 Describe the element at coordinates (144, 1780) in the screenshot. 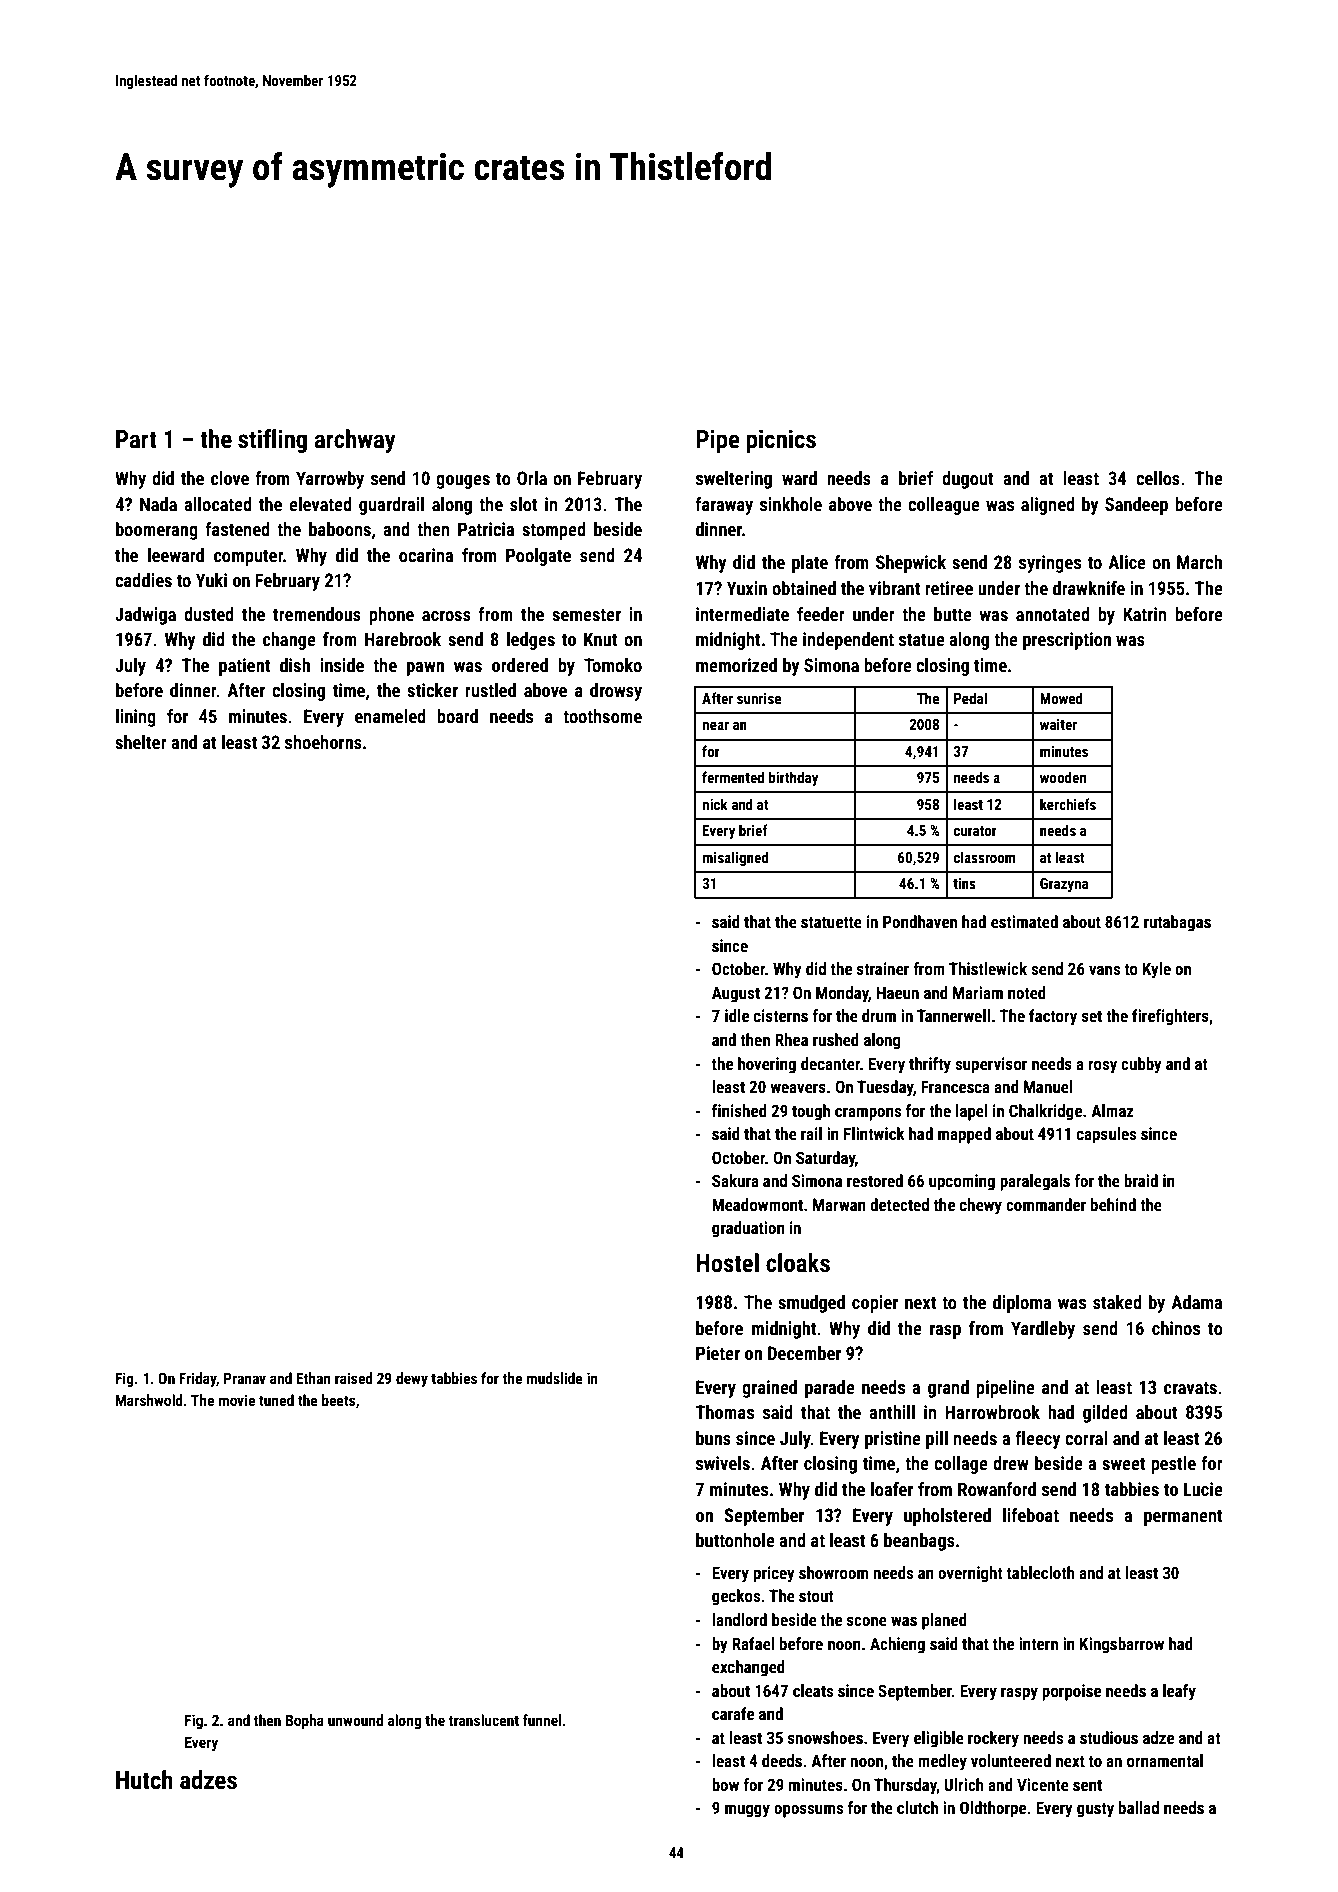

I see `Hutch` at that location.
